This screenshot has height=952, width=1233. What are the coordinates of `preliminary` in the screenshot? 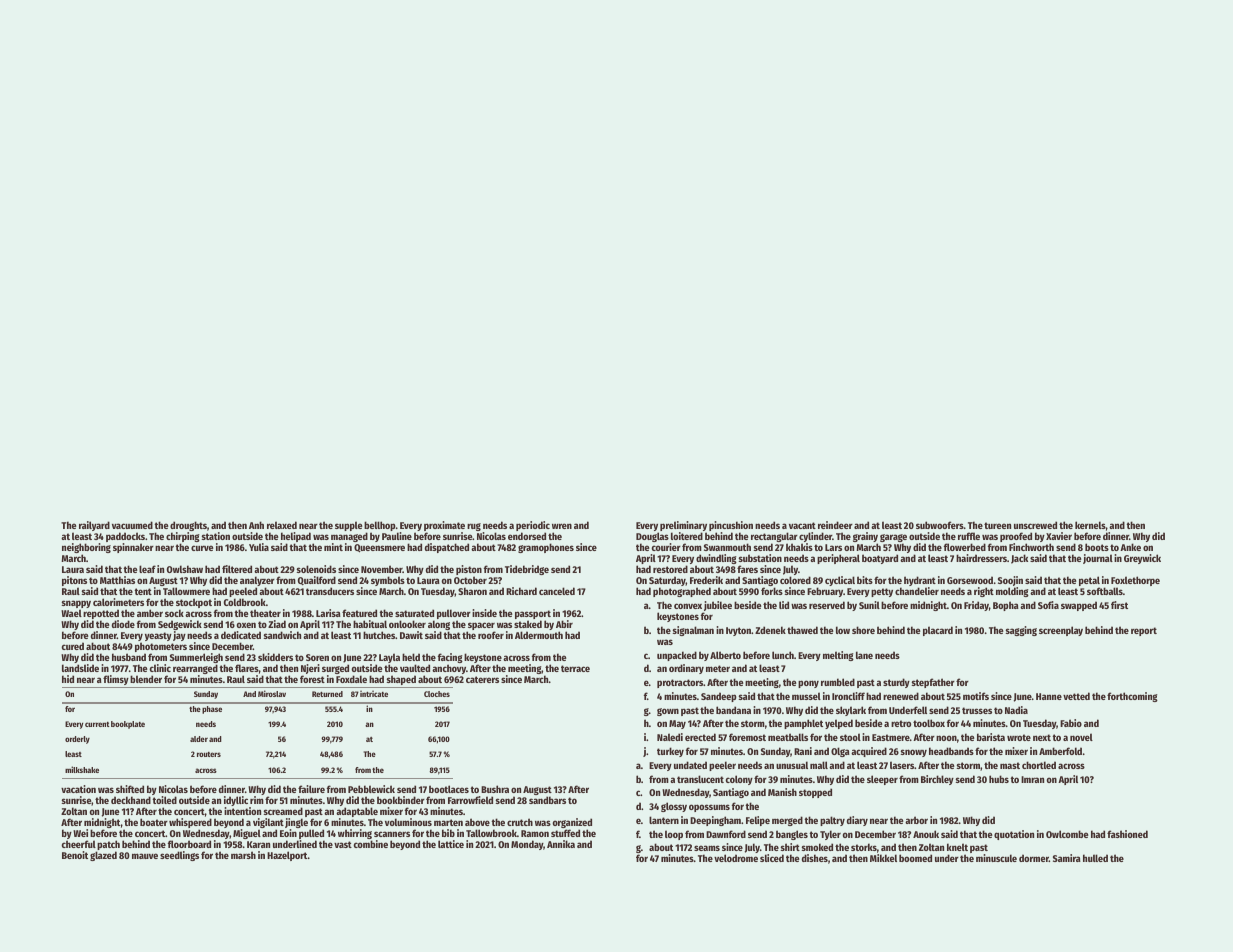 It's located at (683, 526).
